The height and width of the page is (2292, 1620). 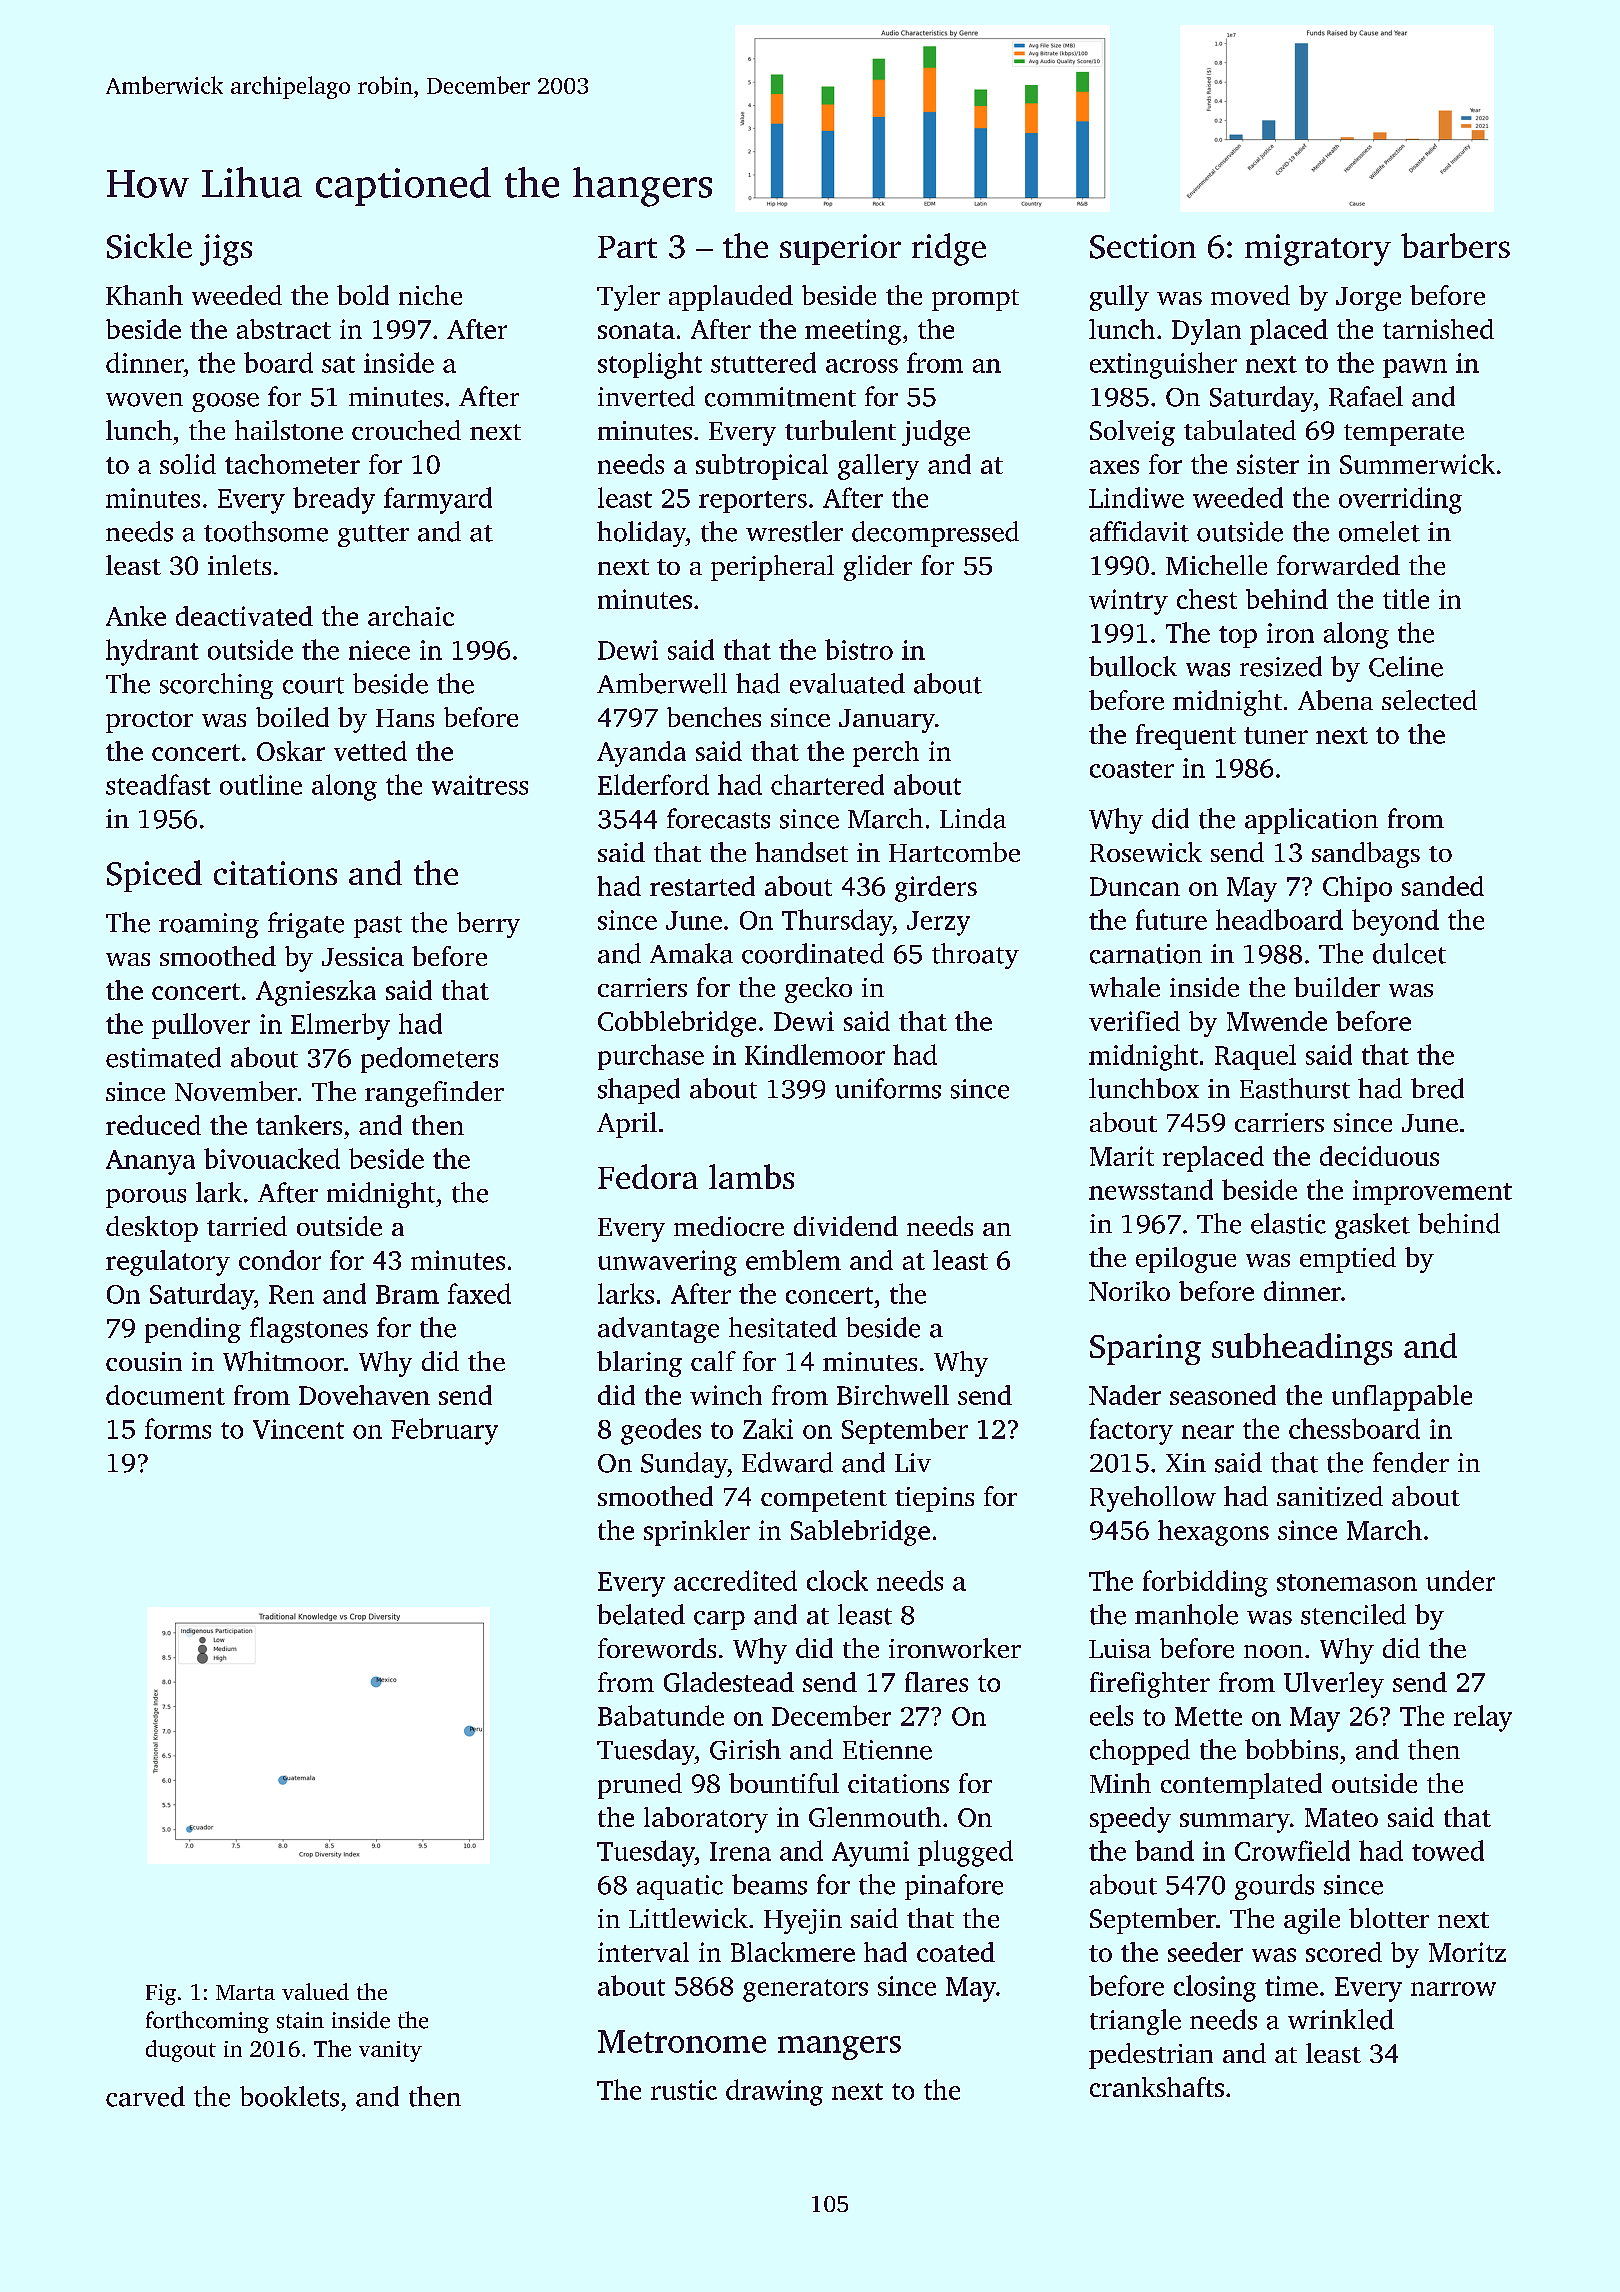 I want to click on jigs, so click(x=226, y=250).
